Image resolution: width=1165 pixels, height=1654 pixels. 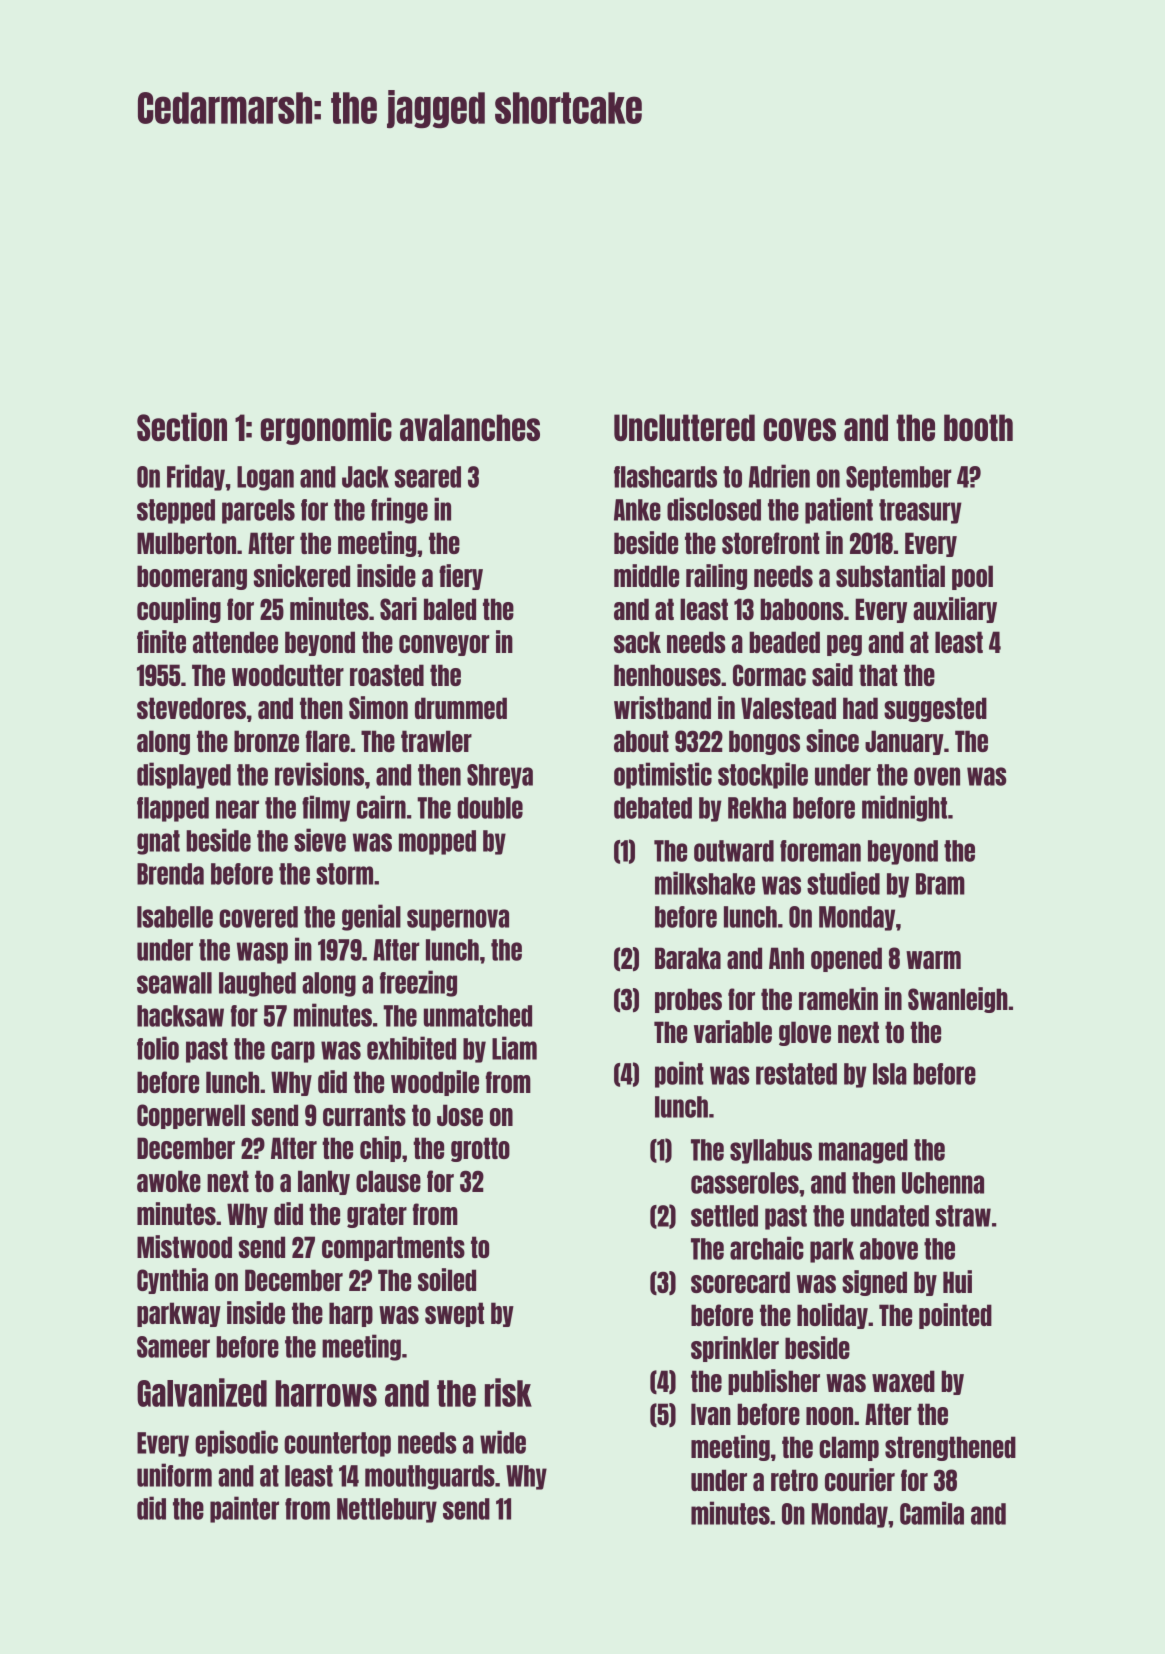 What do you see at coordinates (904, 808) in the document?
I see `midnight` at bounding box center [904, 808].
